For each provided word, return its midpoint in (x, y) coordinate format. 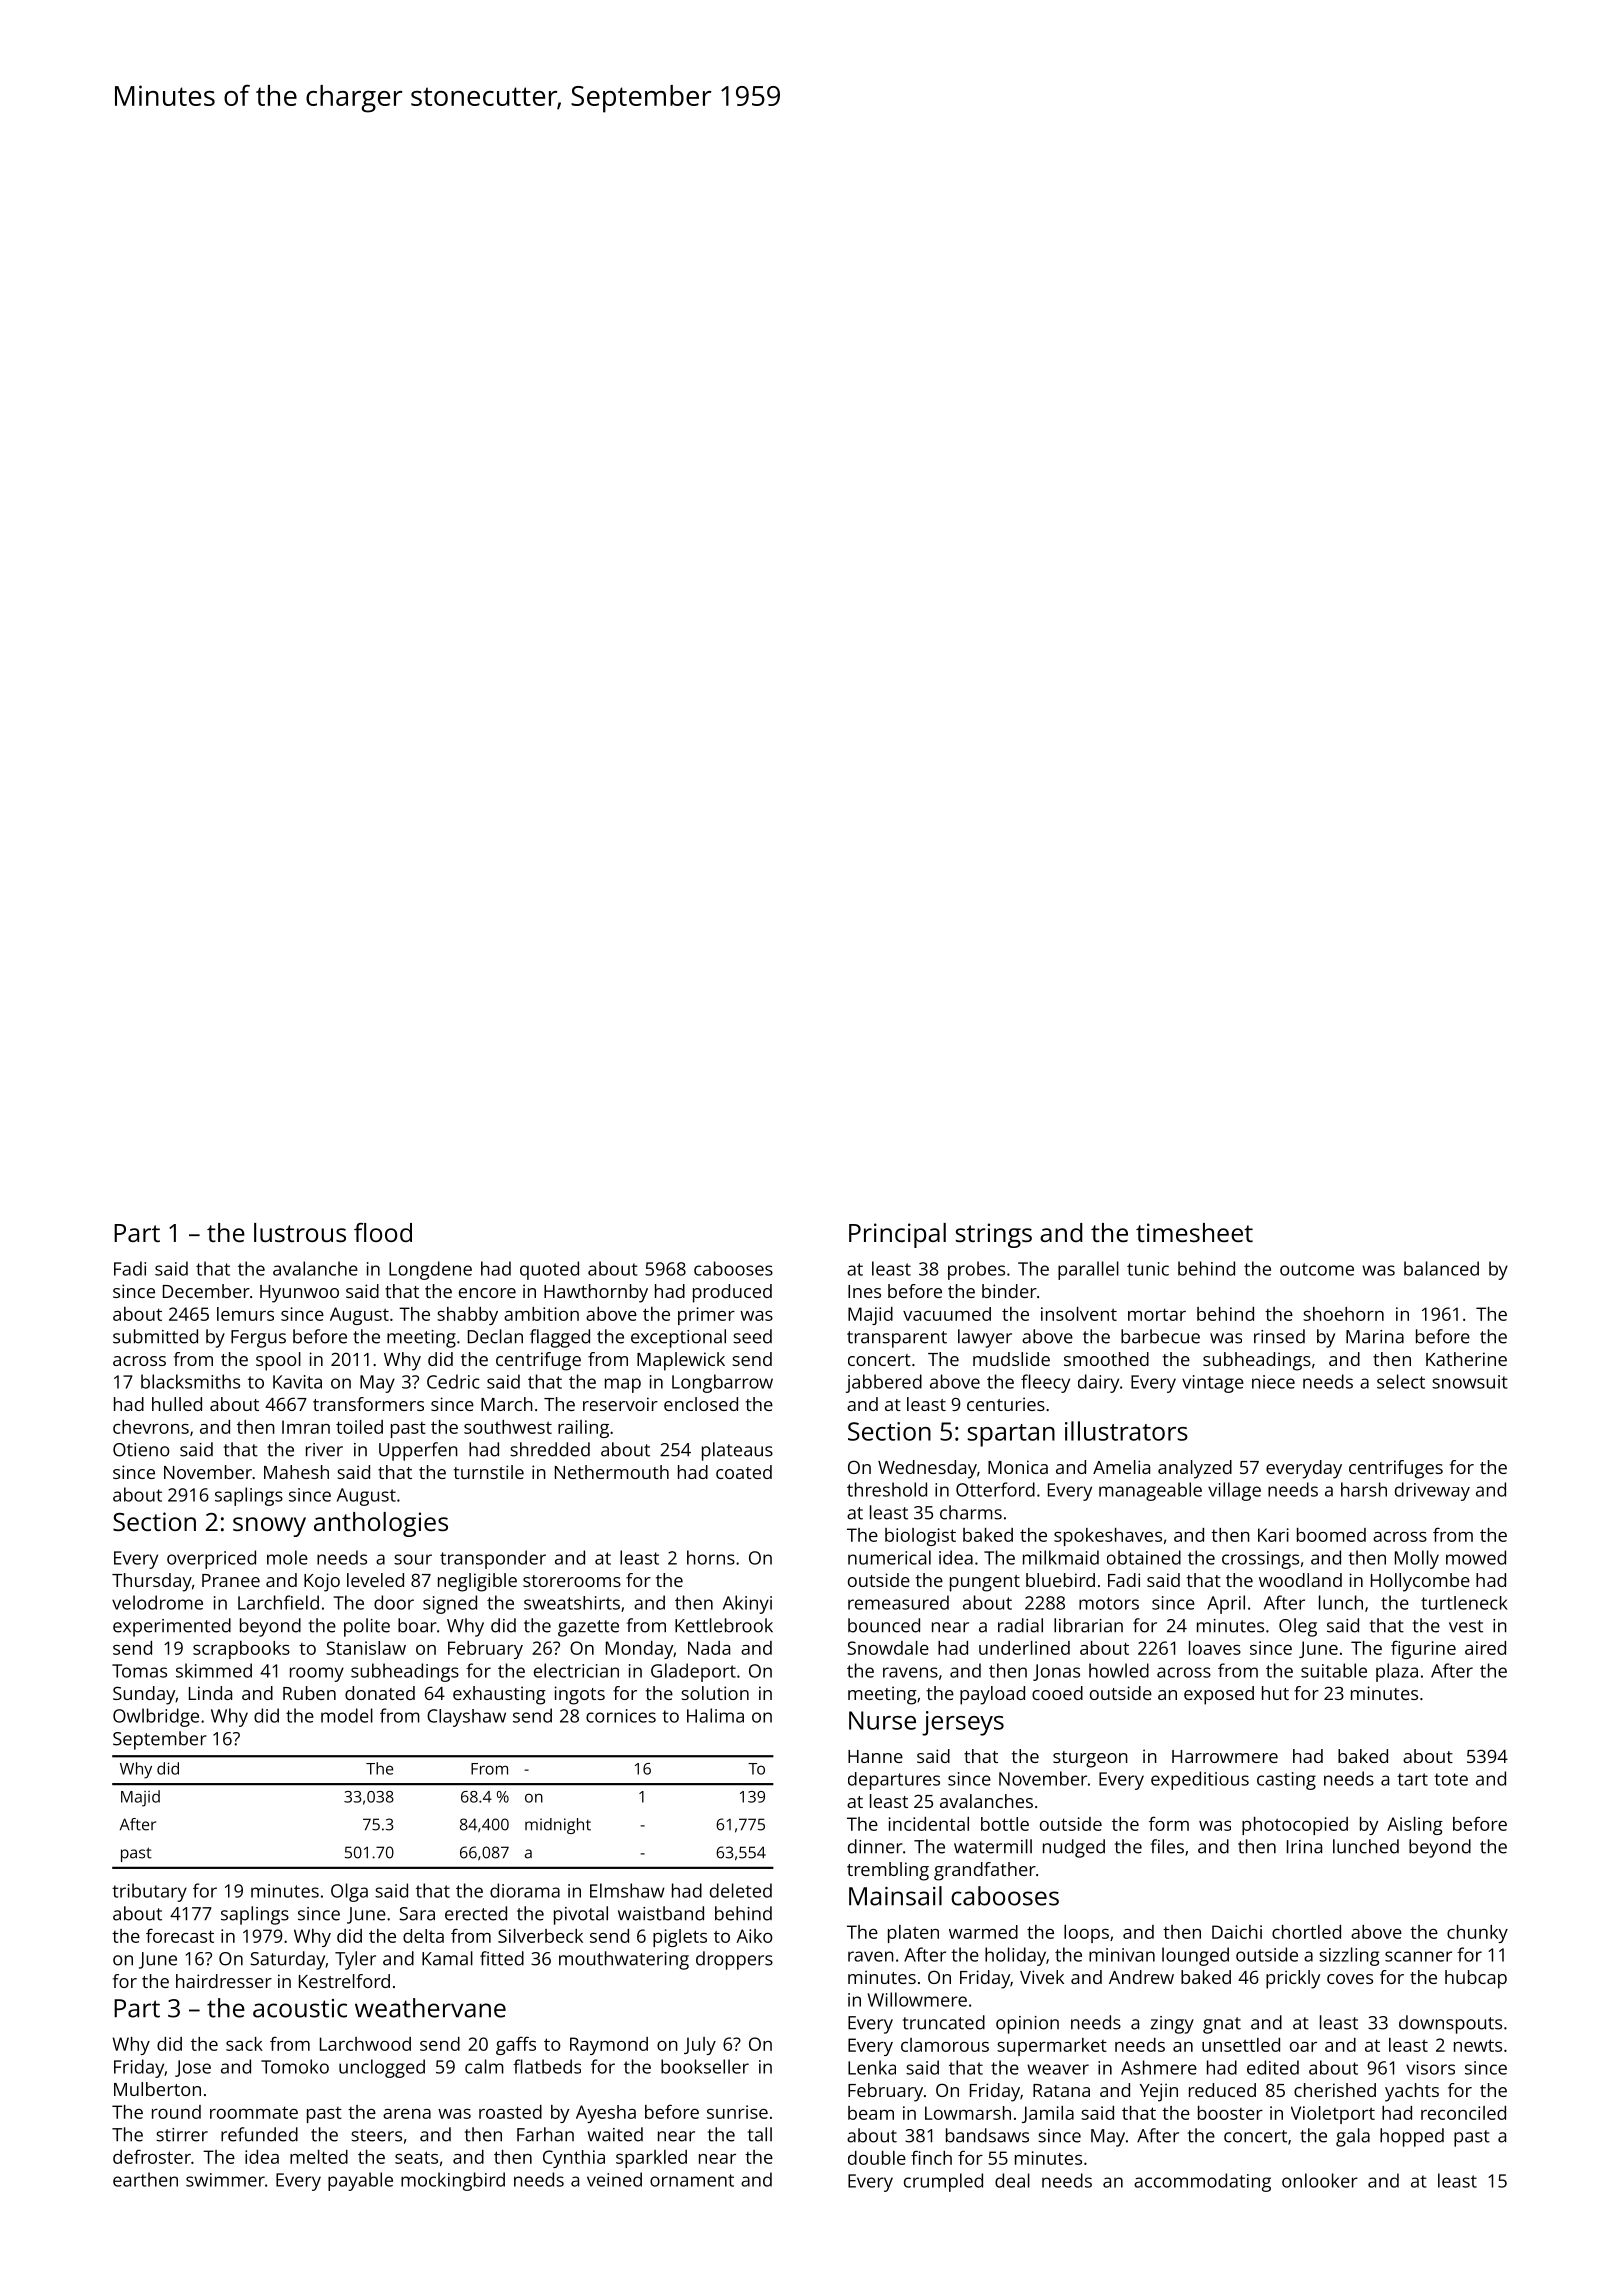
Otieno (141, 1450)
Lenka (872, 2067)
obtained (1144, 1557)
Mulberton (157, 2089)
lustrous (300, 1232)
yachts (1412, 2092)
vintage (1213, 1384)
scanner (1418, 1956)
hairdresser (224, 1981)
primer (706, 1316)
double (877, 2158)
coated (744, 1472)
